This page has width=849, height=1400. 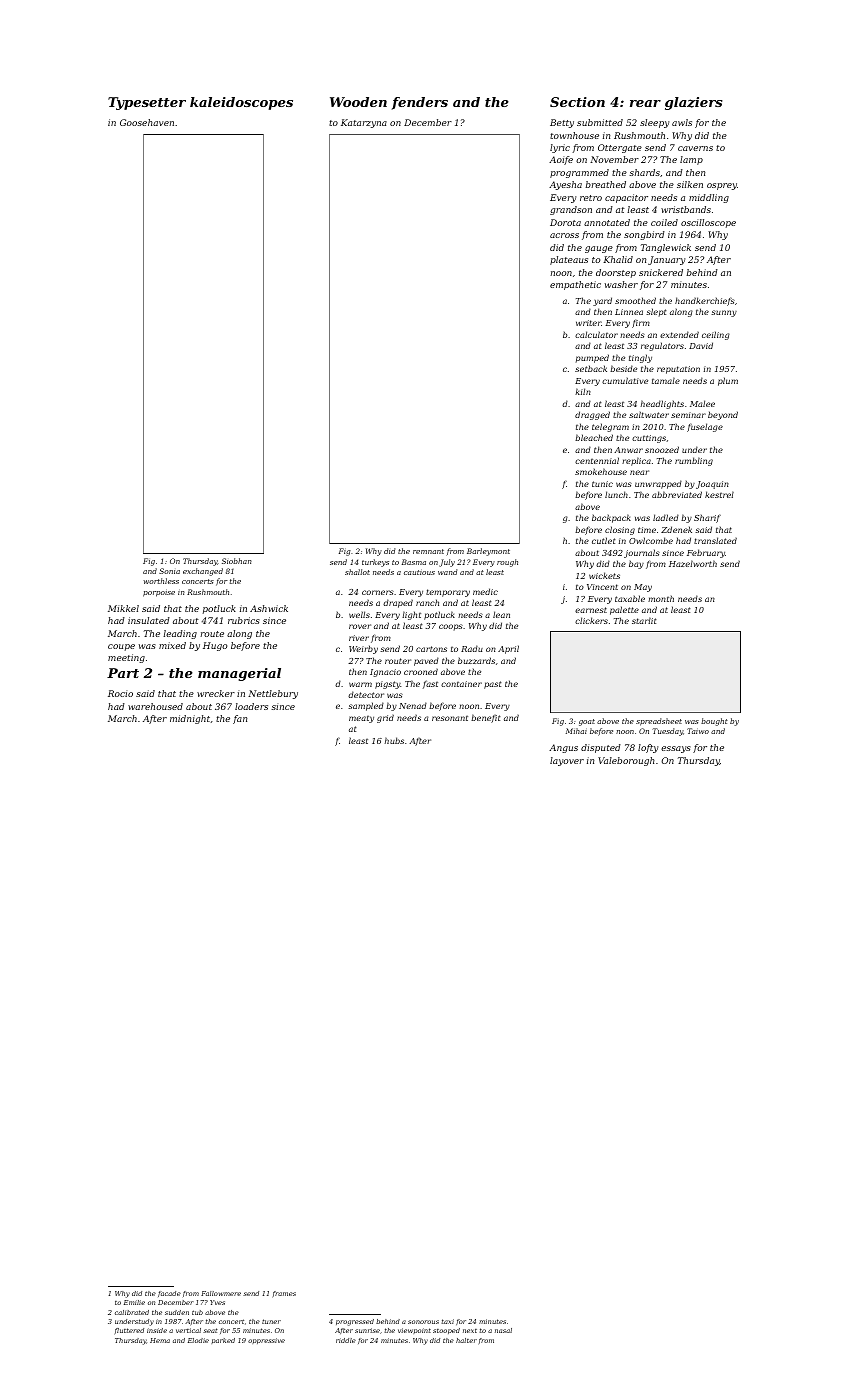 What do you see at coordinates (361, 719) in the page?
I see `meaty` at bounding box center [361, 719].
